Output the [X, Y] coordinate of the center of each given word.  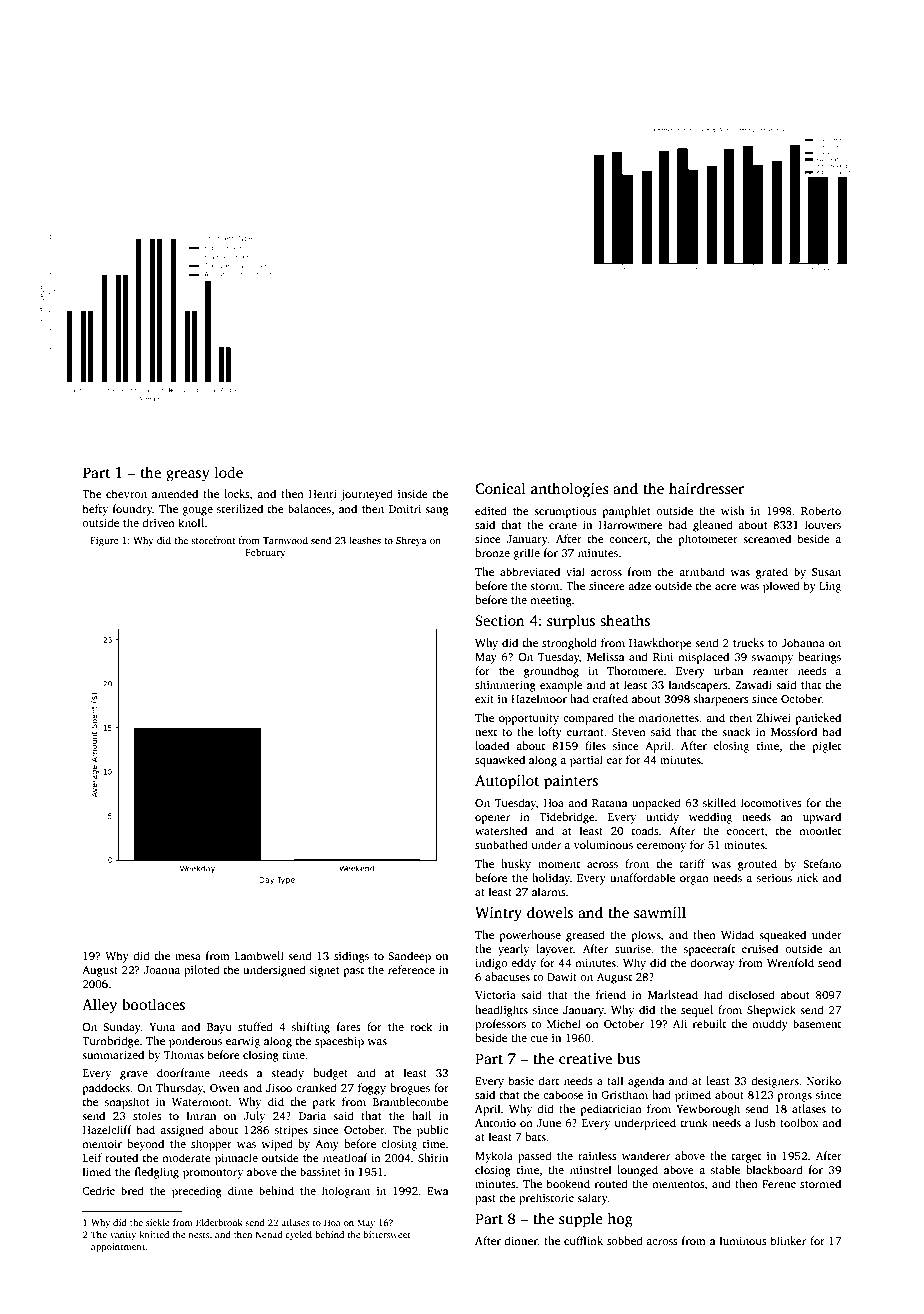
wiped [277, 1145]
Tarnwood [285, 540]
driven [158, 522]
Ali [680, 1023]
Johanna [803, 642]
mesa [188, 957]
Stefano [822, 863]
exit [484, 699]
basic [521, 1080]
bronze [492, 552]
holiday [551, 879]
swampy [772, 659]
